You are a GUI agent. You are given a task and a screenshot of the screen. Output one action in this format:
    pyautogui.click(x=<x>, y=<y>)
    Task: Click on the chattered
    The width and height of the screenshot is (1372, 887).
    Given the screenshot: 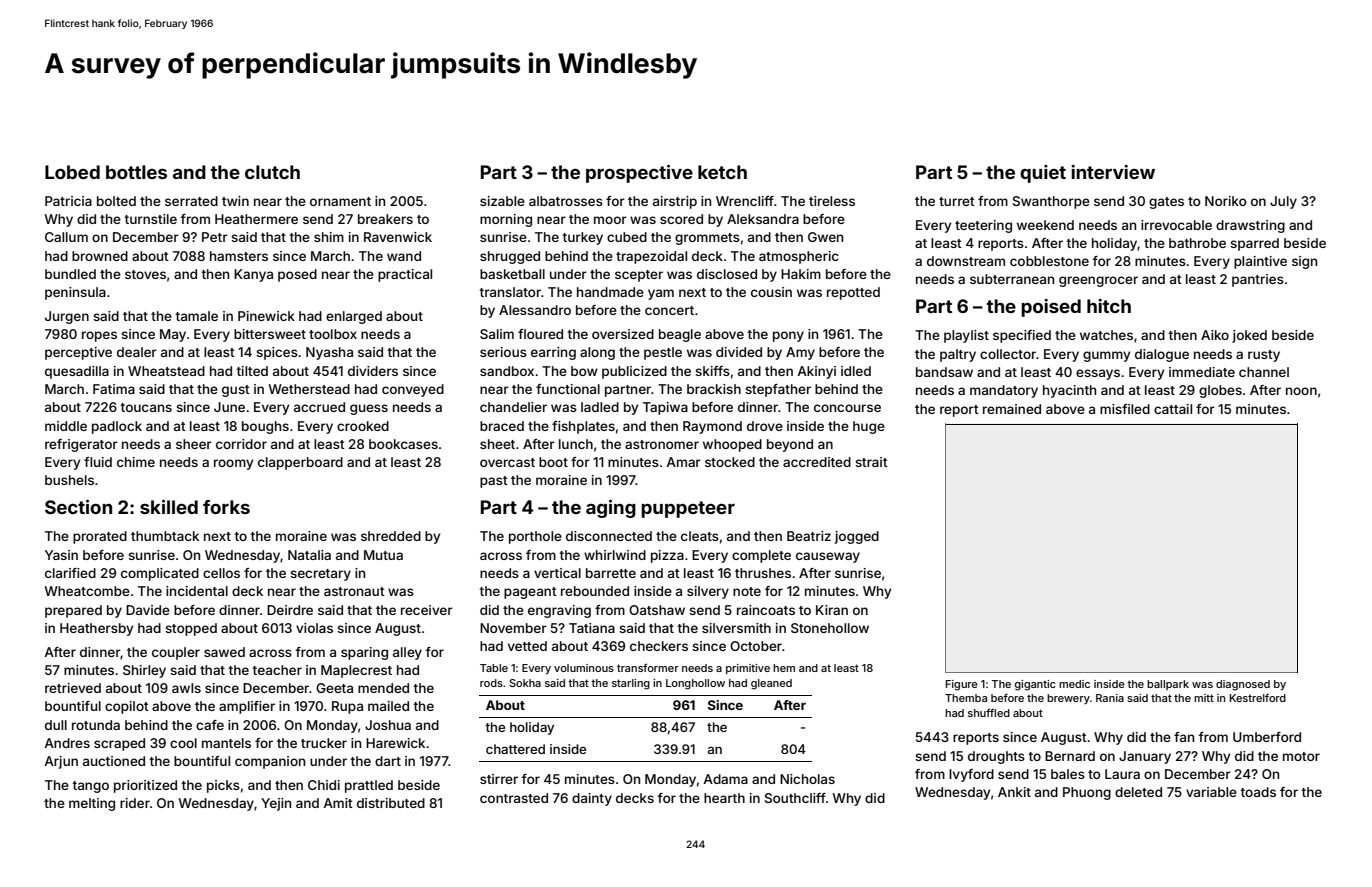 What is the action you would take?
    pyautogui.click(x=515, y=749)
